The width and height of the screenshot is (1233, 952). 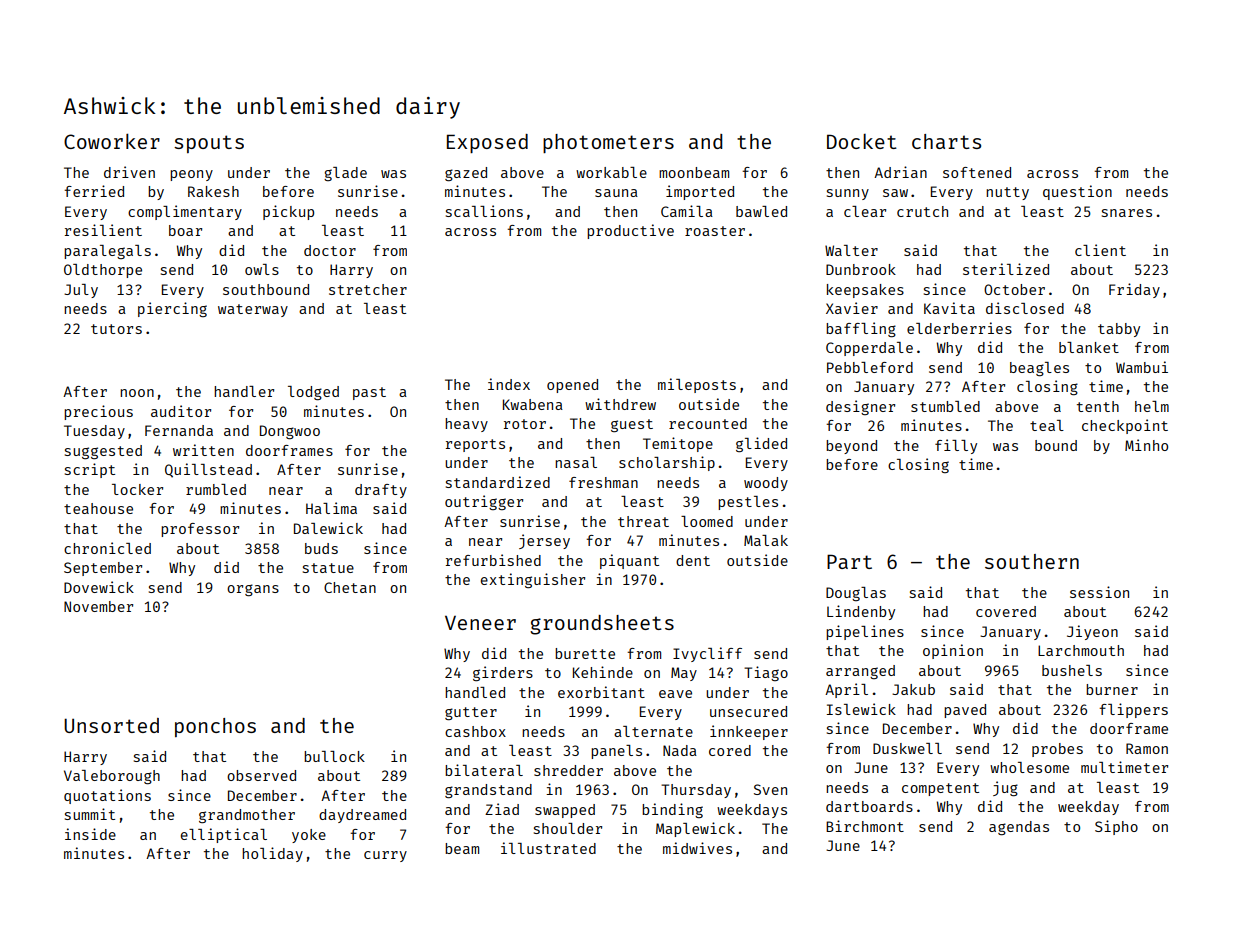 What do you see at coordinates (112, 141) in the screenshot?
I see `Coworker` at bounding box center [112, 141].
